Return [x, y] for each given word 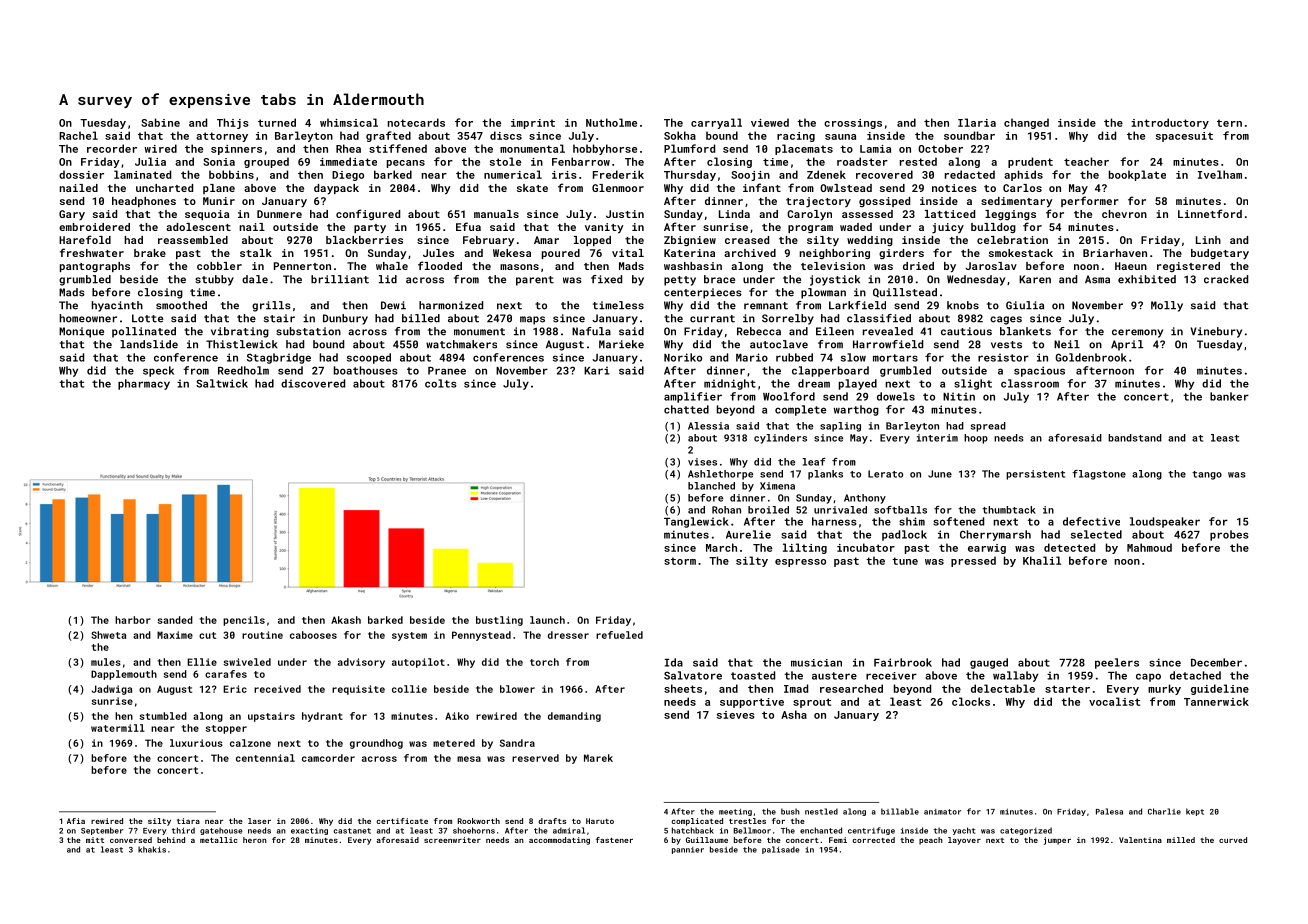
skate [532, 188]
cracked [1226, 279]
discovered [313, 383]
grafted [388, 136]
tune [905, 561]
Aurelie [748, 534]
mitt [95, 840]
